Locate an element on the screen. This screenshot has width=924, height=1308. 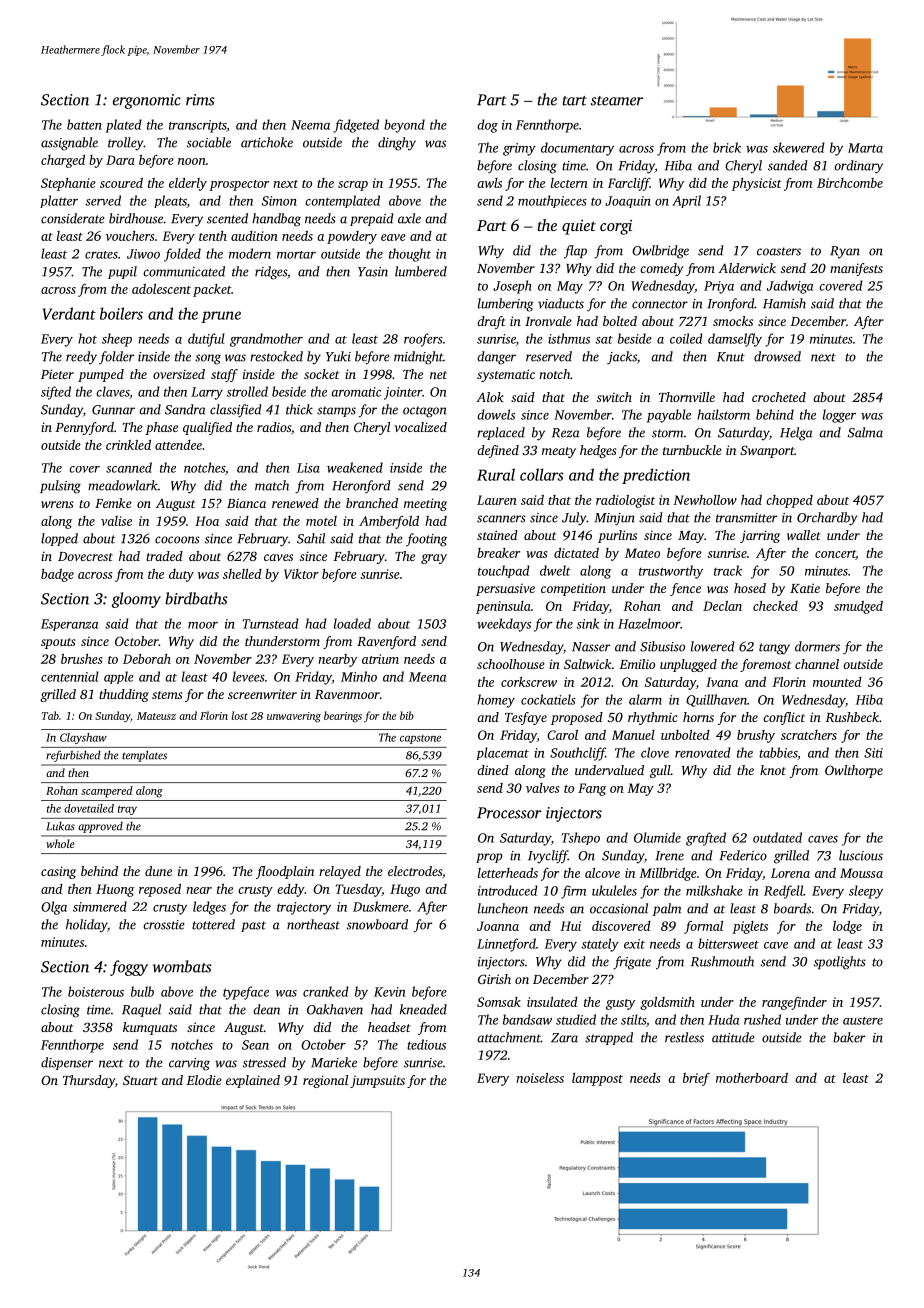
boisterous is located at coordinates (96, 991).
